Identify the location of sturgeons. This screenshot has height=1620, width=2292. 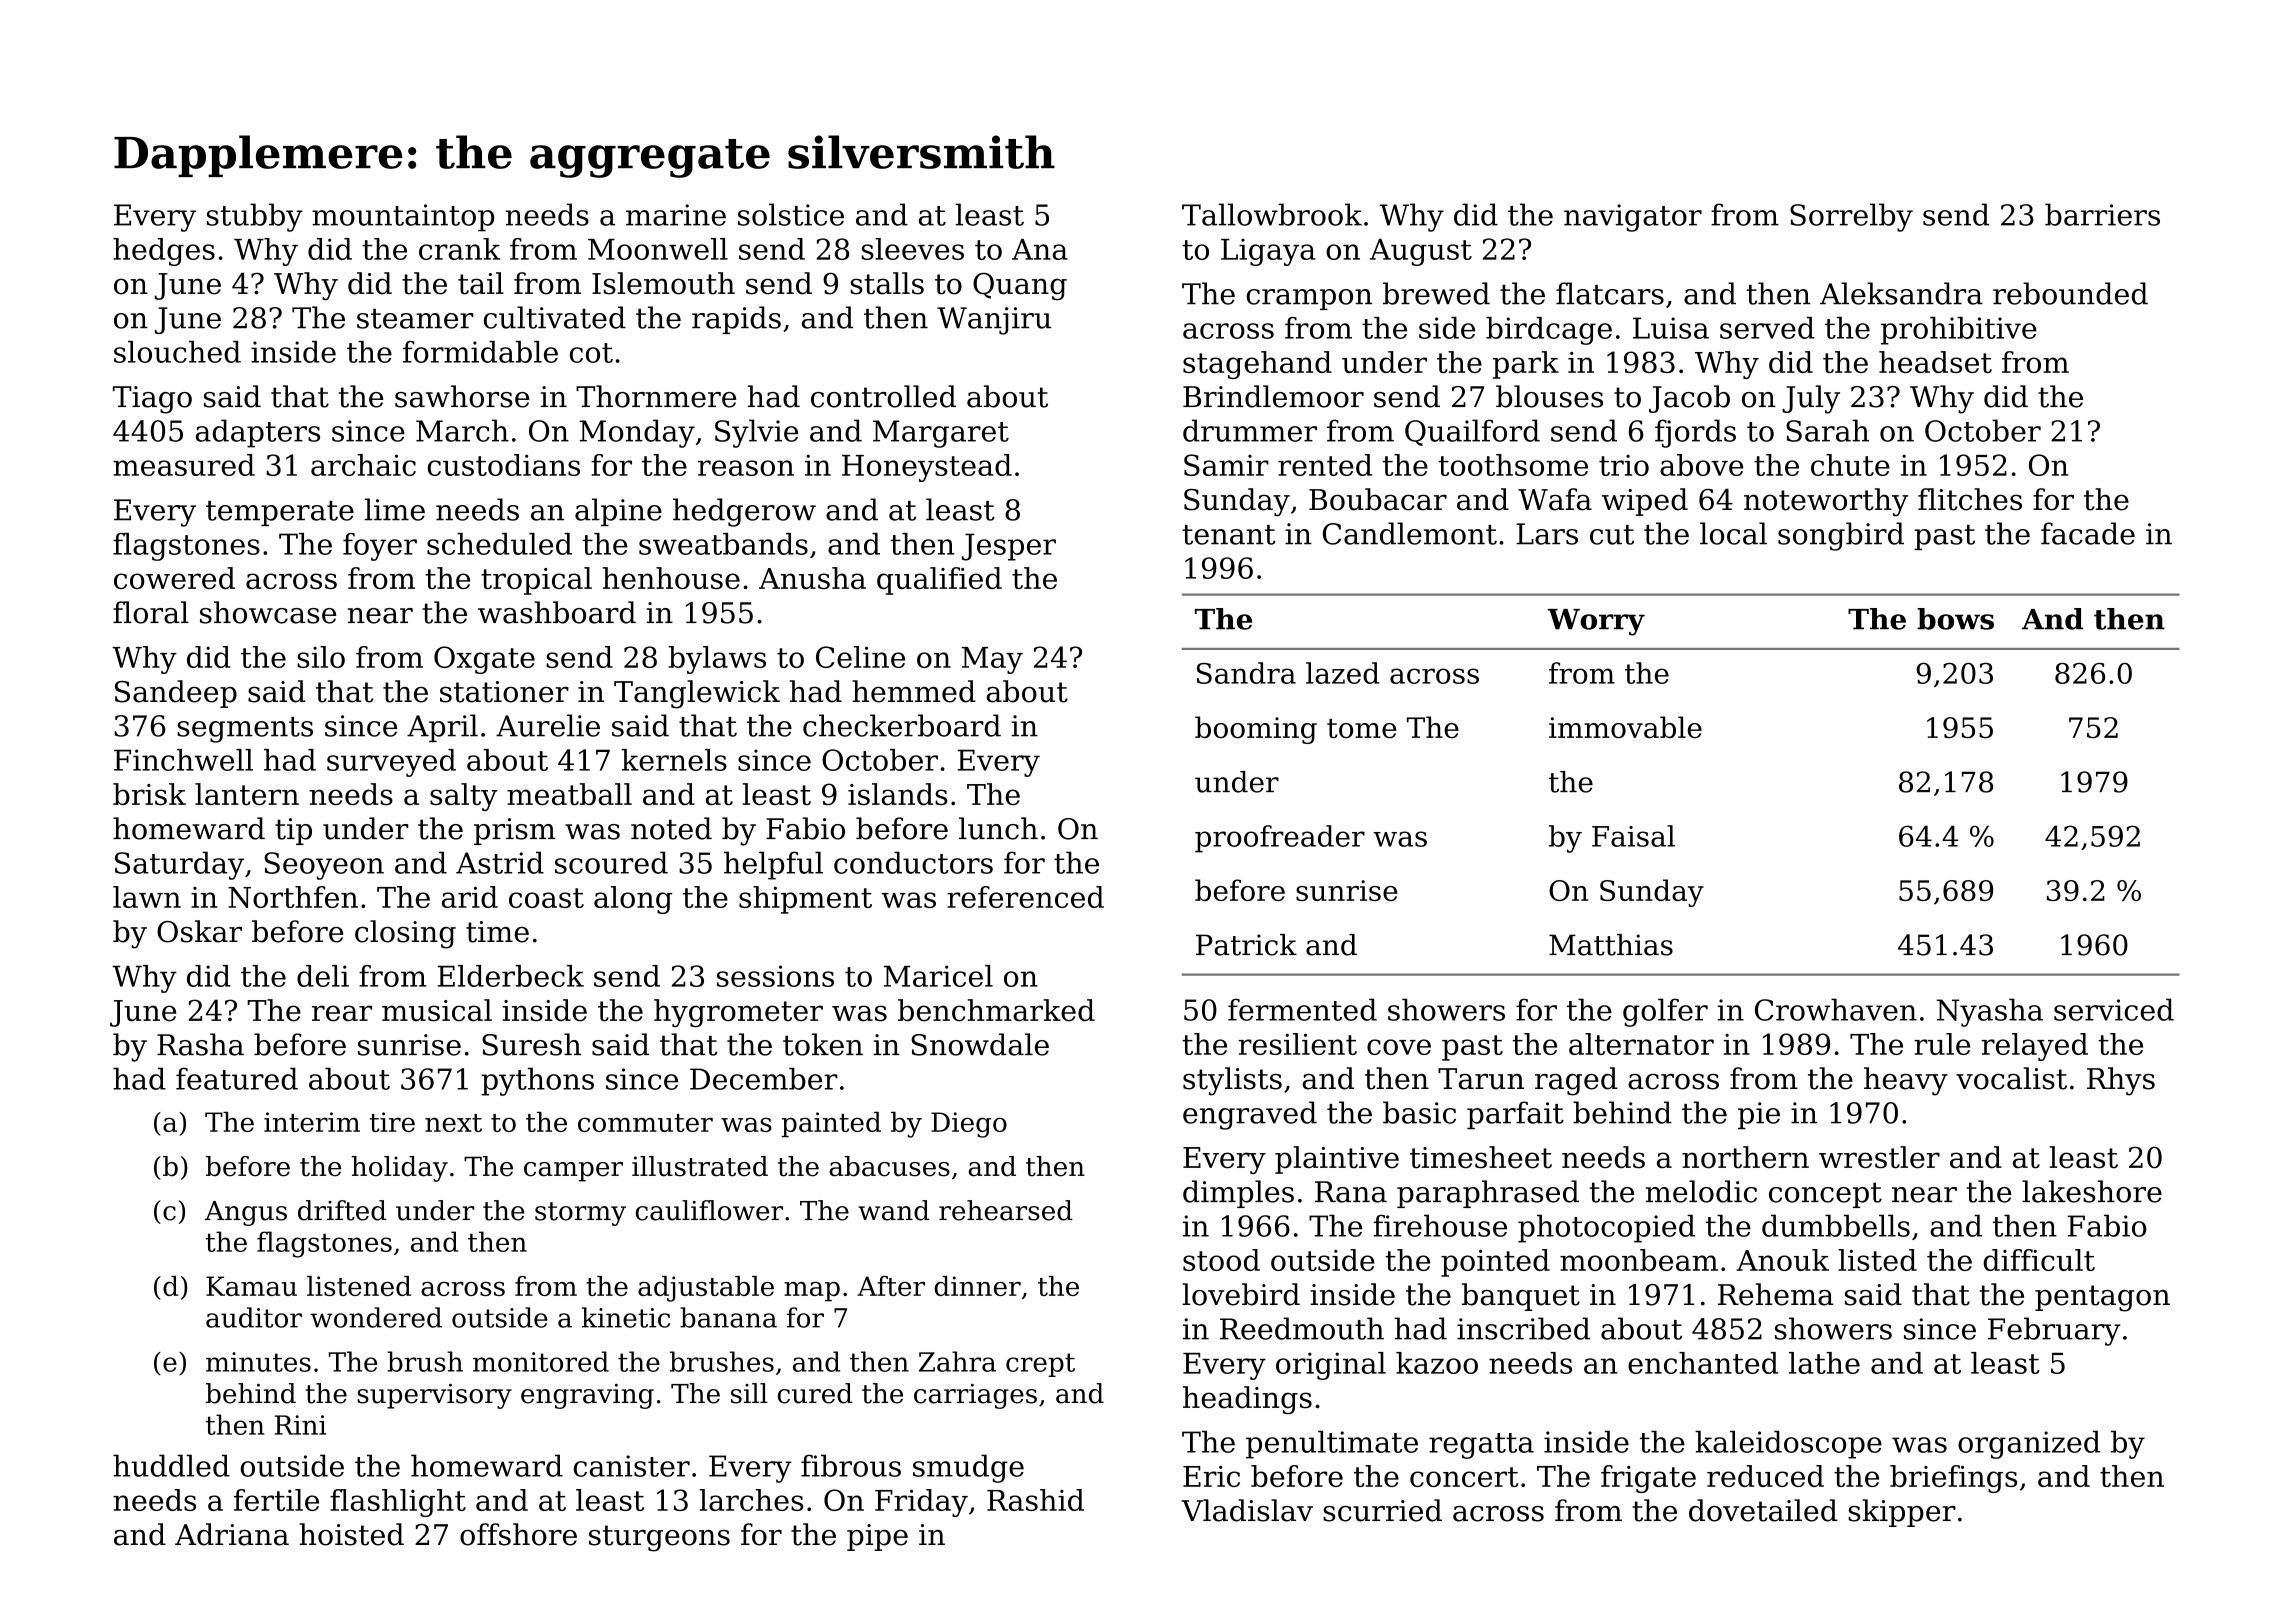
(659, 1538).
